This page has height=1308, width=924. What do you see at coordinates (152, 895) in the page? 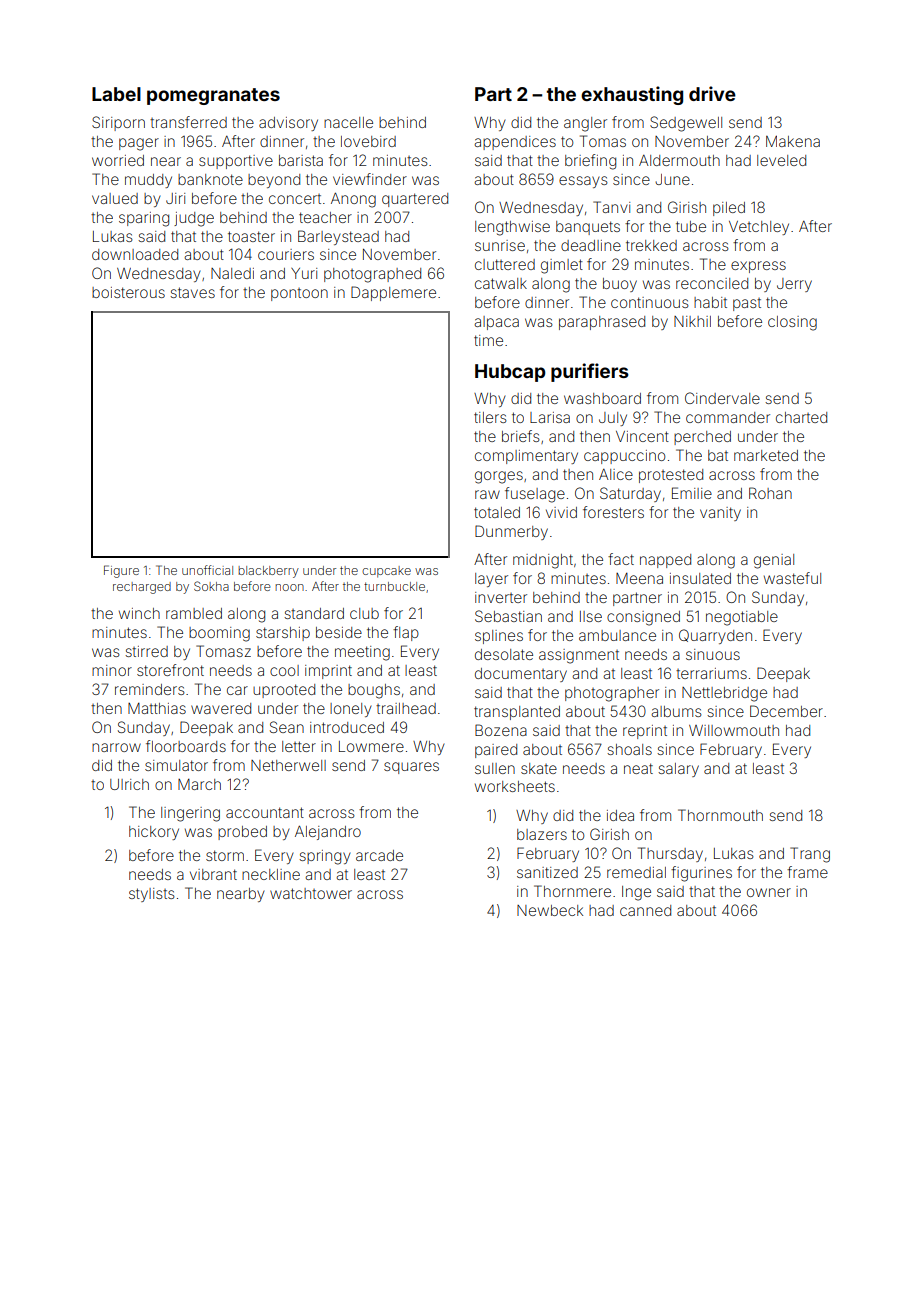
I see `stylists` at bounding box center [152, 895].
